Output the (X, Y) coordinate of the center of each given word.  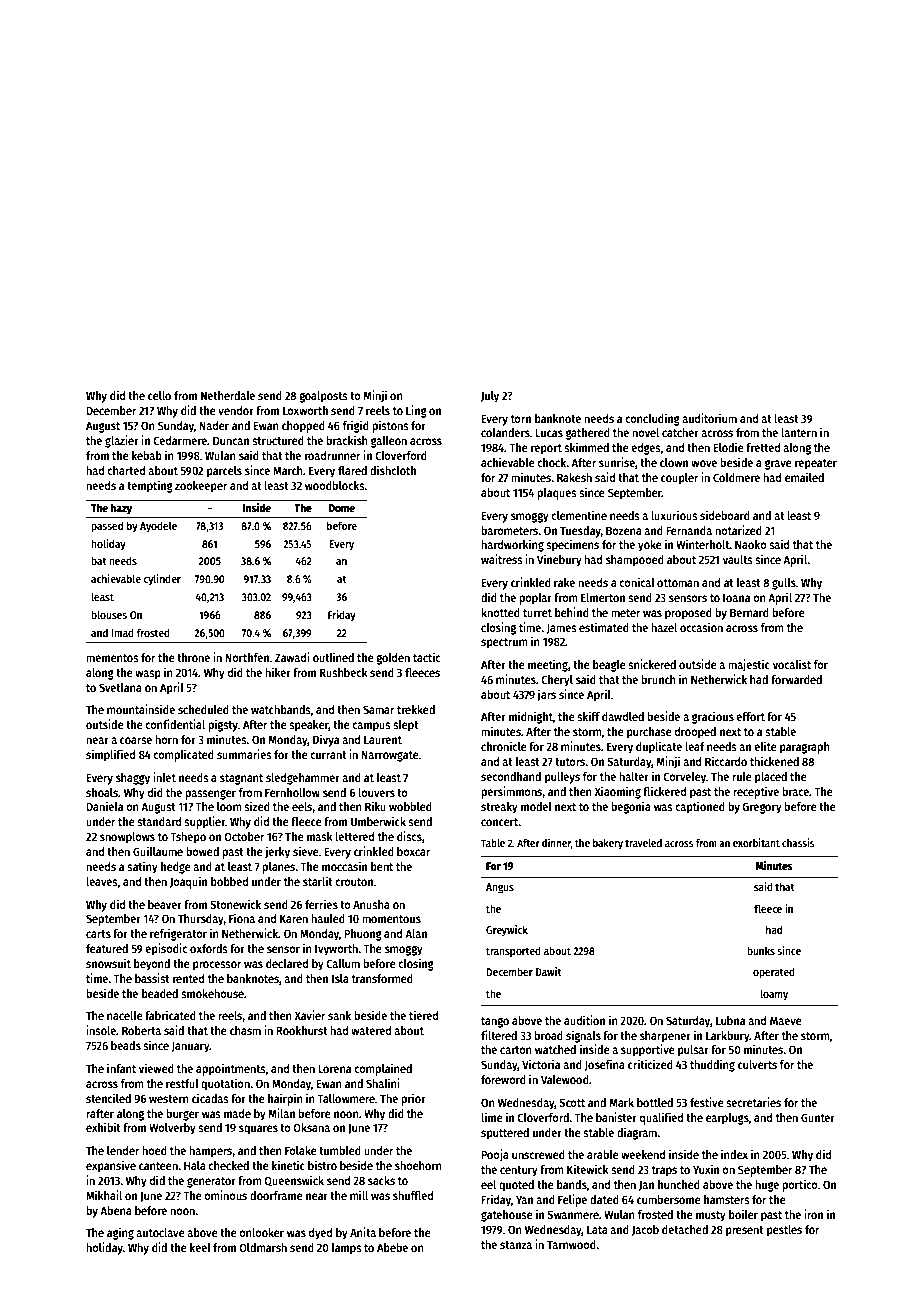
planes (279, 868)
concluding (652, 419)
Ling (416, 411)
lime (492, 1117)
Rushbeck (344, 672)
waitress (502, 559)
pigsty (223, 725)
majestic (749, 665)
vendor (236, 410)
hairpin (285, 1099)
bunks (761, 950)
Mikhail (104, 1195)
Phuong (363, 935)
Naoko (751, 544)
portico (800, 1185)
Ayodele (158, 527)
